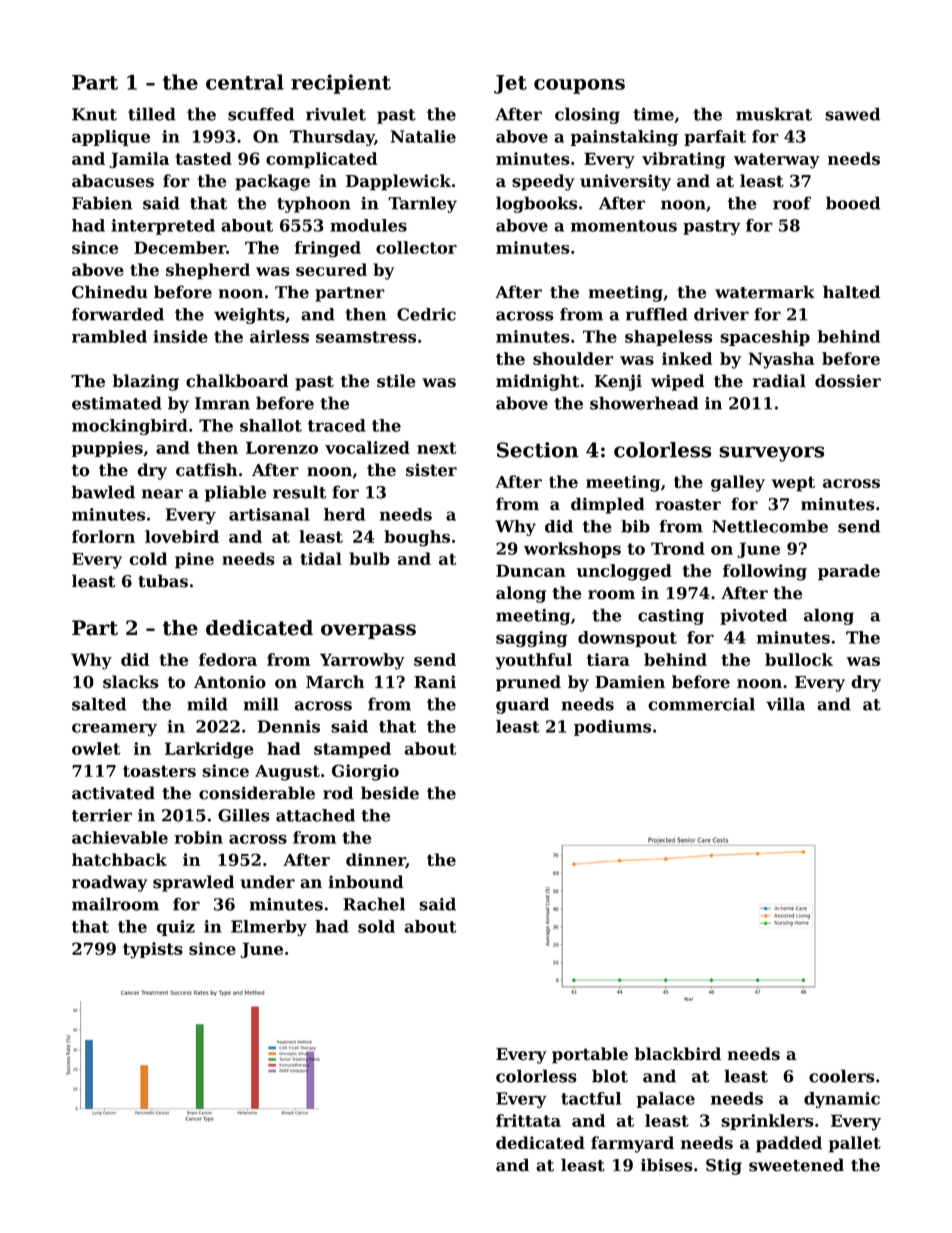  Describe the element at coordinates (163, 581) in the page. I see `tubas` at that location.
